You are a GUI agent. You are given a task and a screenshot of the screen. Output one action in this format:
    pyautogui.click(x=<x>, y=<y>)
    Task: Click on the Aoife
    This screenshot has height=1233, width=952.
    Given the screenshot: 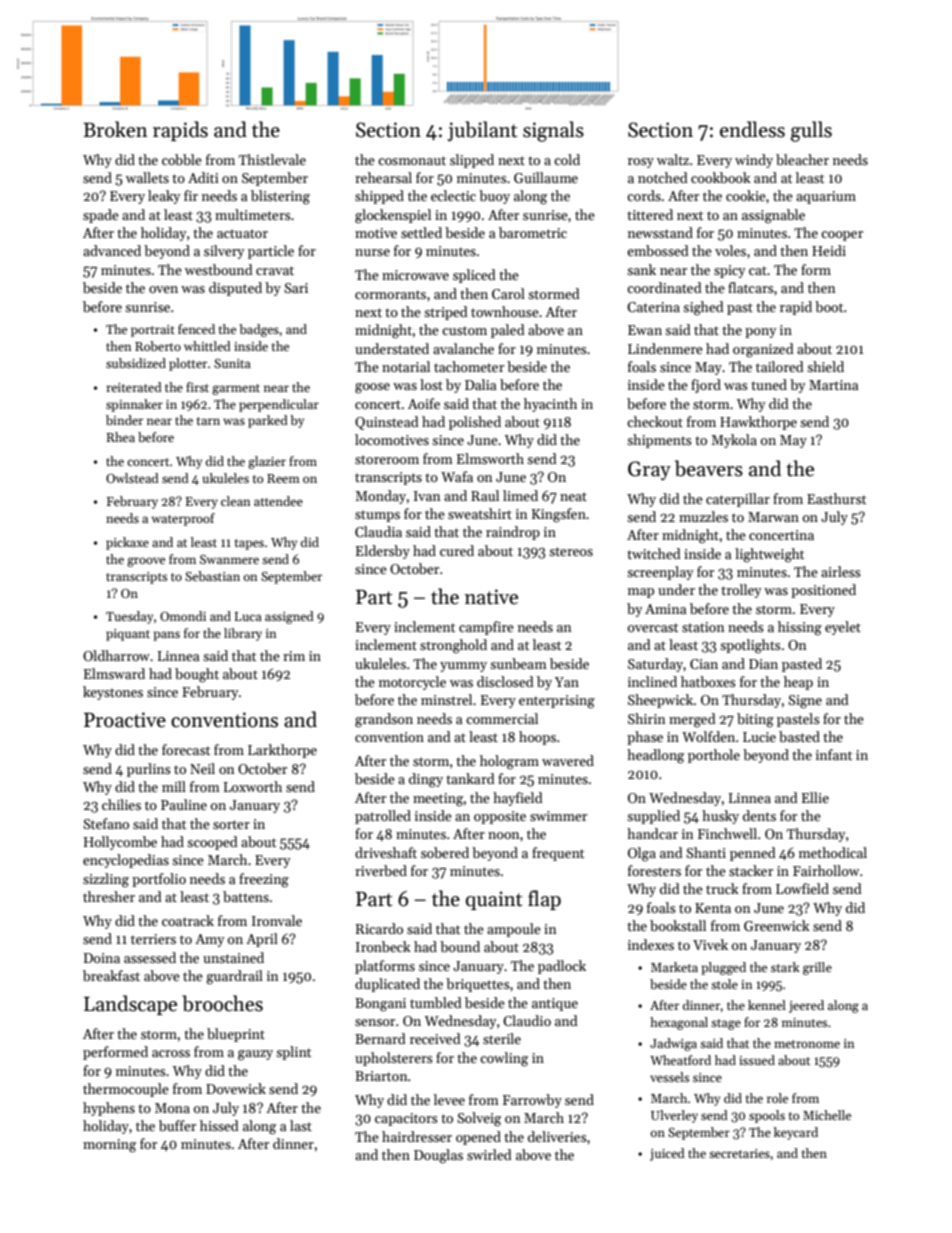 What is the action you would take?
    pyautogui.click(x=424, y=403)
